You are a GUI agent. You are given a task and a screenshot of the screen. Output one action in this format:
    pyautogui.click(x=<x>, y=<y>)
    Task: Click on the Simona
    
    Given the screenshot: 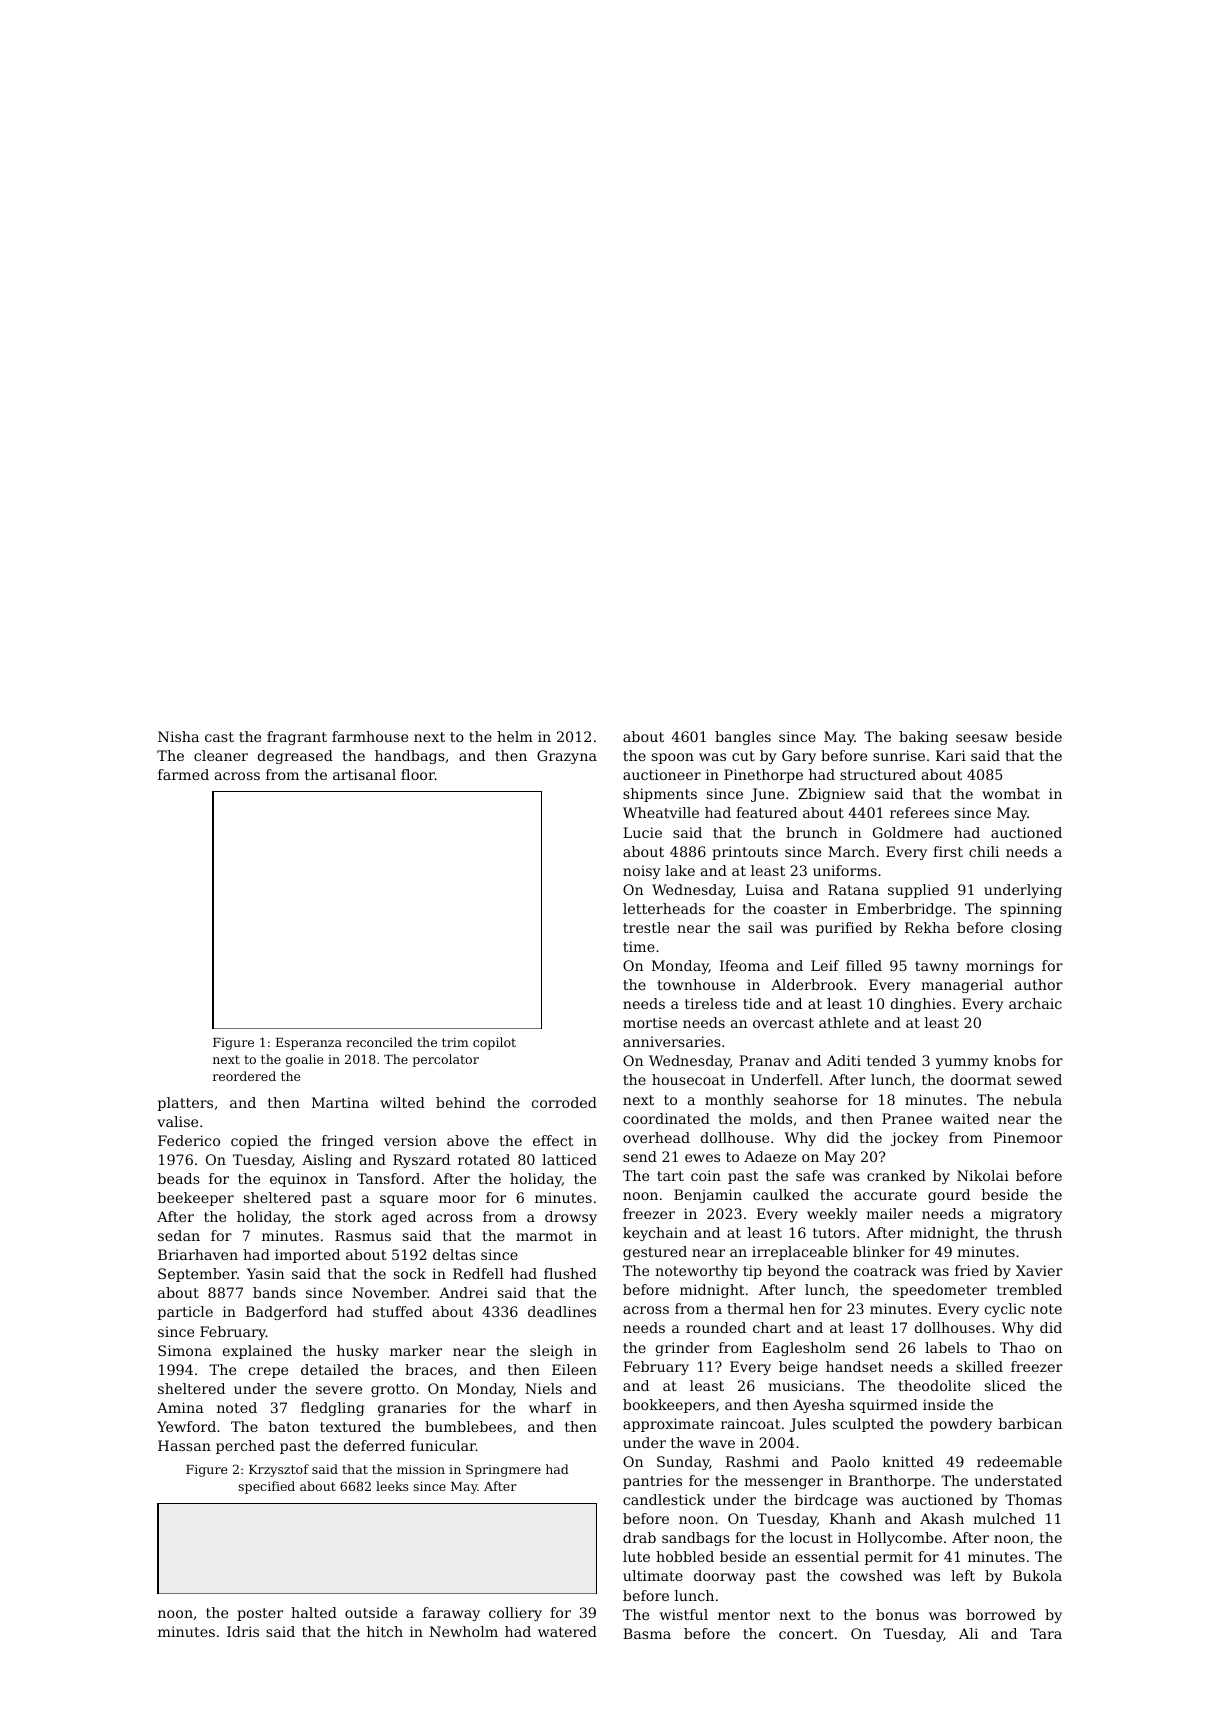 What is the action you would take?
    pyautogui.click(x=185, y=1350)
